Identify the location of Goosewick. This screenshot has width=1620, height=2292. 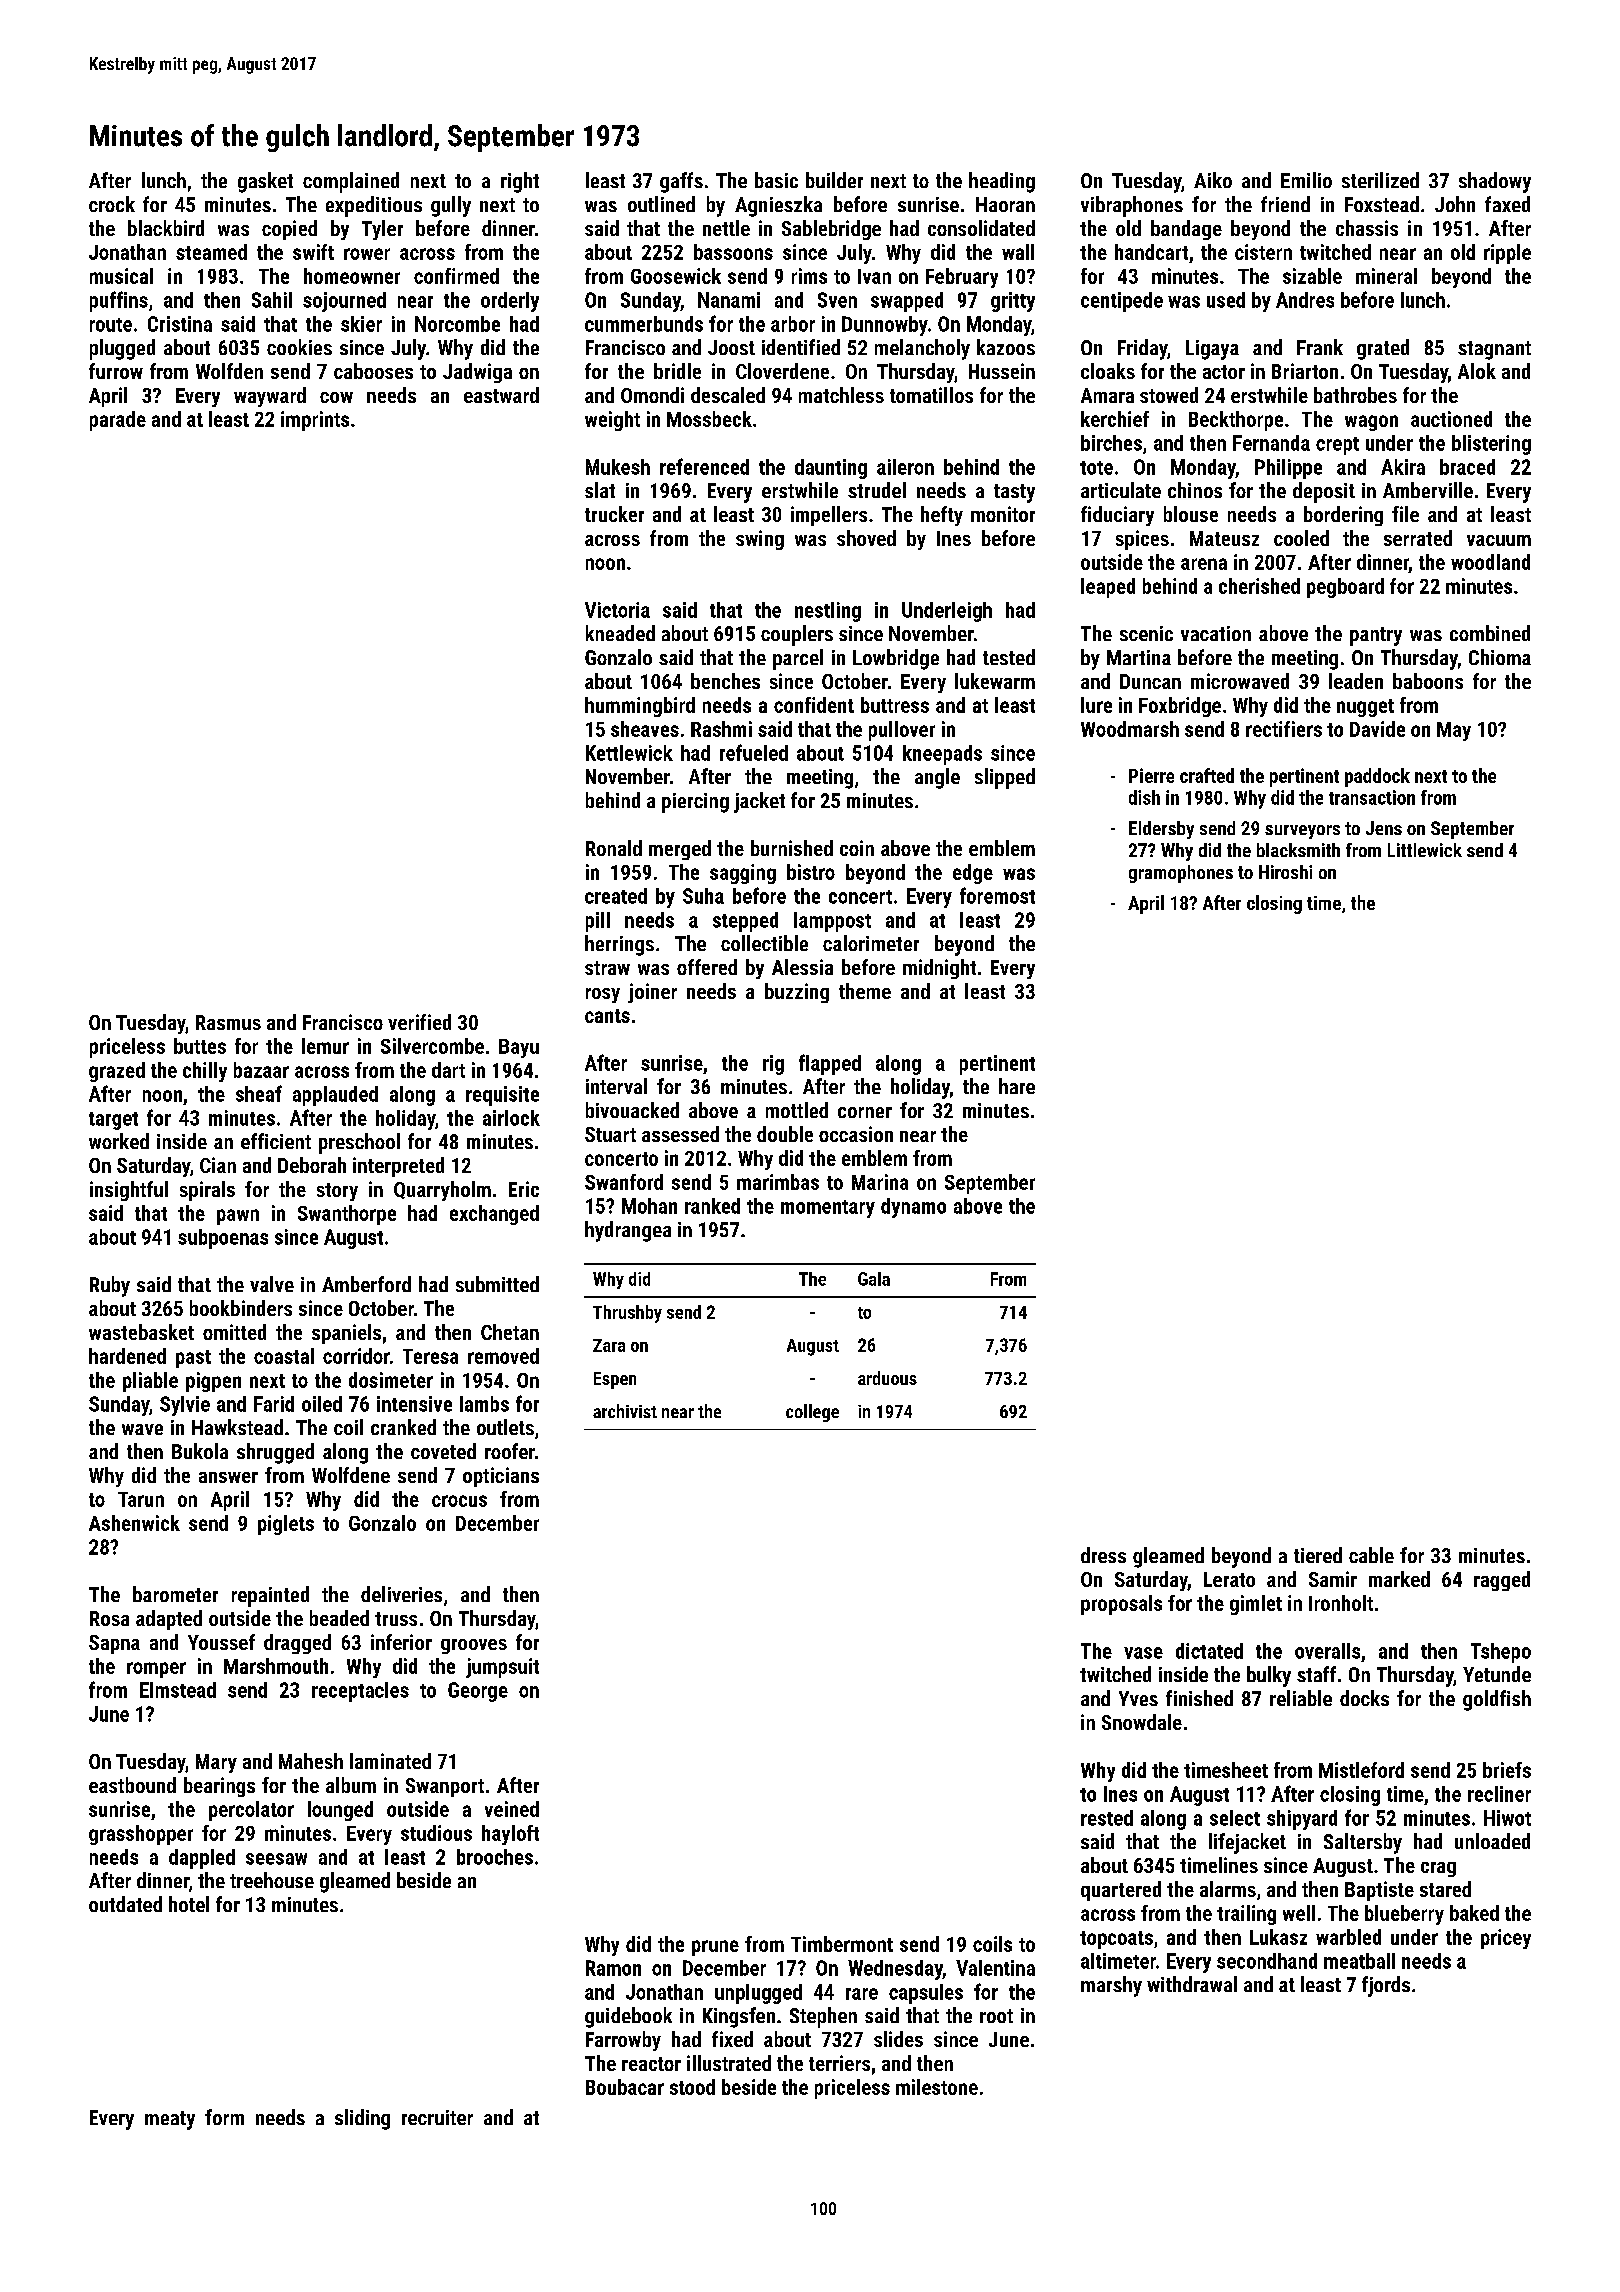
(676, 276).
